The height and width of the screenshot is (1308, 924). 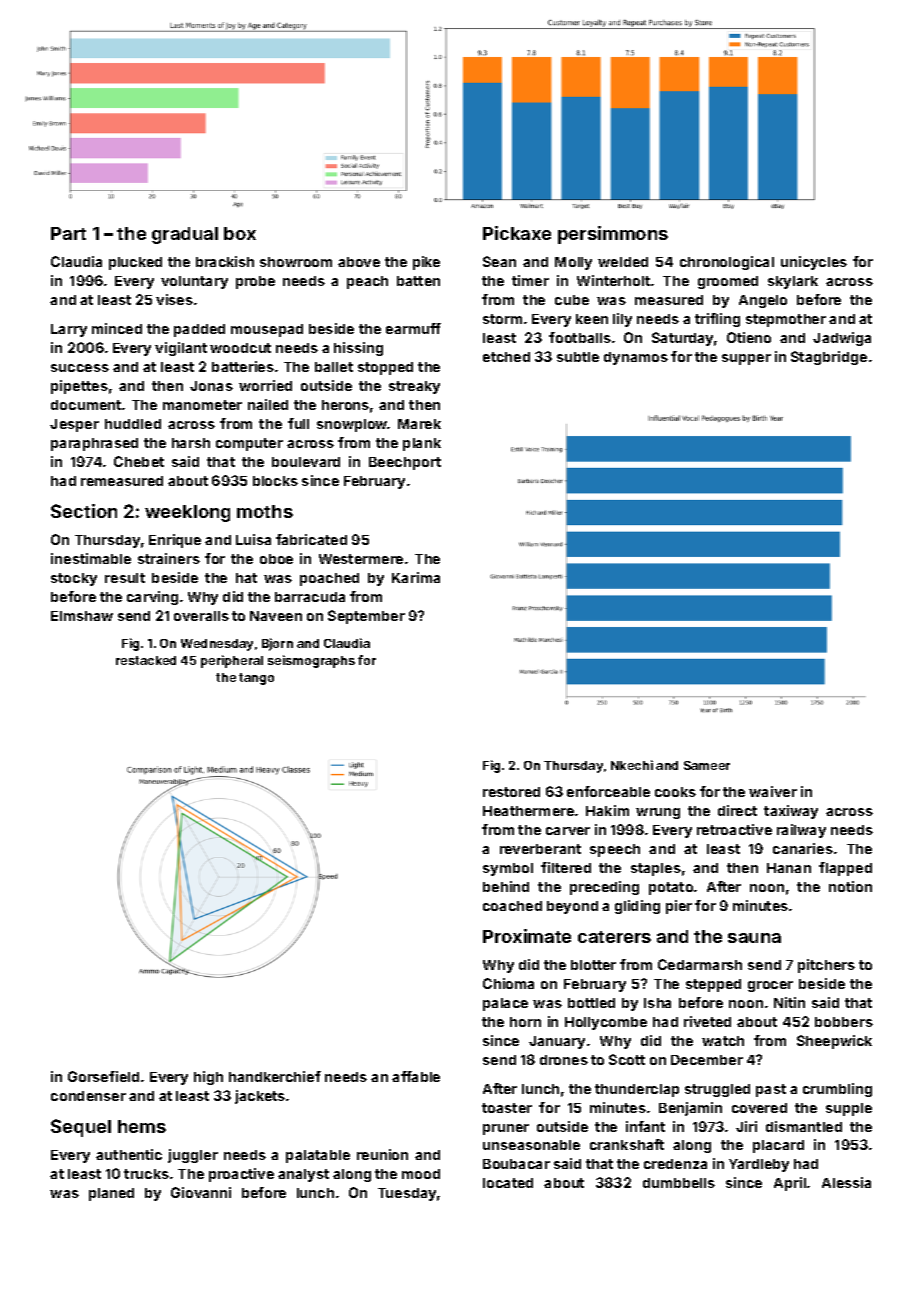 What do you see at coordinates (770, 986) in the screenshot?
I see `grocer` at bounding box center [770, 986].
